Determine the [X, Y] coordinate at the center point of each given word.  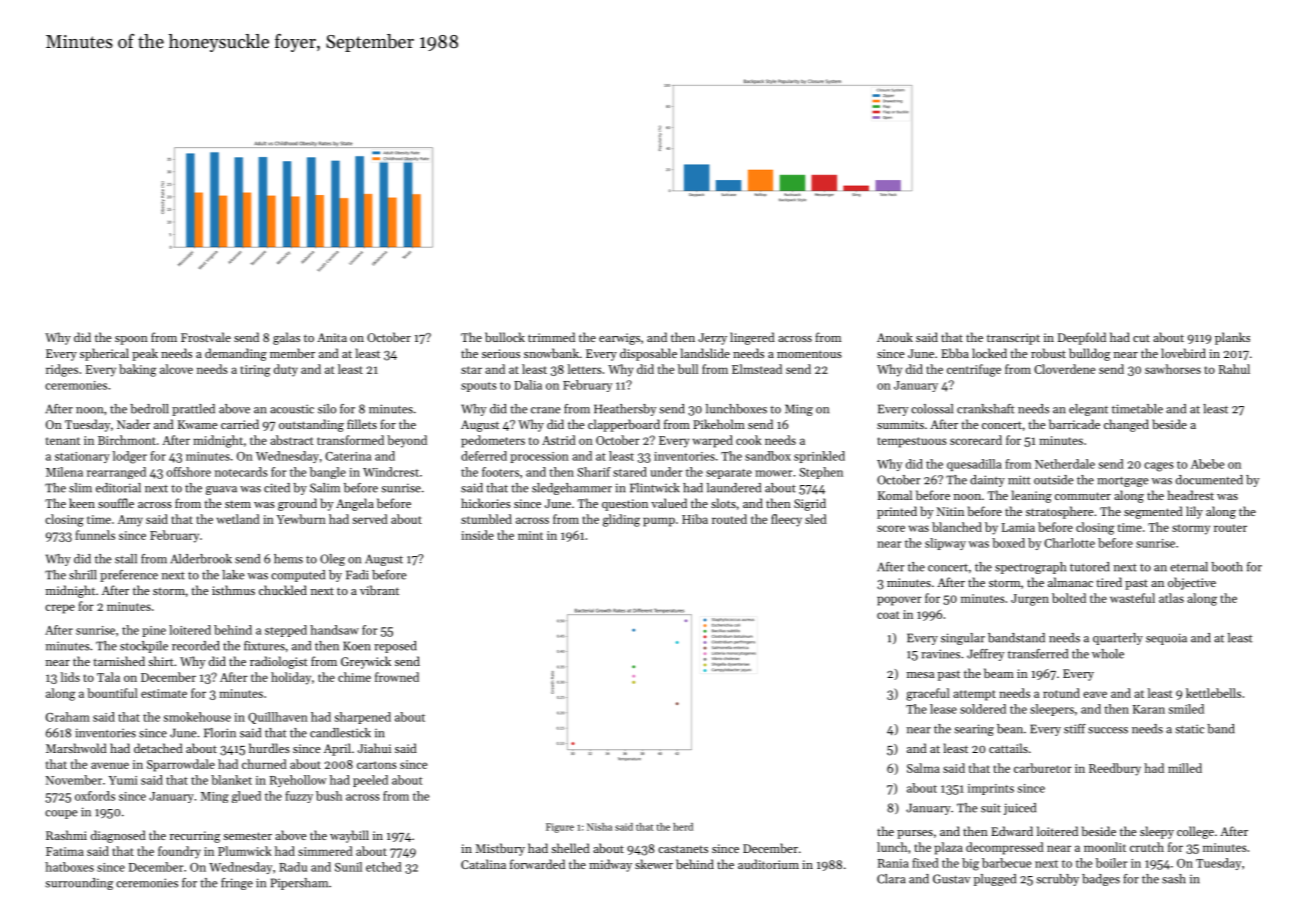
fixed [925, 863]
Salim [325, 488]
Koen [356, 646]
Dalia [528, 385]
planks [1232, 338]
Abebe [1207, 464]
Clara [891, 879]
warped [713, 441]
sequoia [1166, 639]
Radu [293, 867]
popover [899, 601]
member [292, 353]
